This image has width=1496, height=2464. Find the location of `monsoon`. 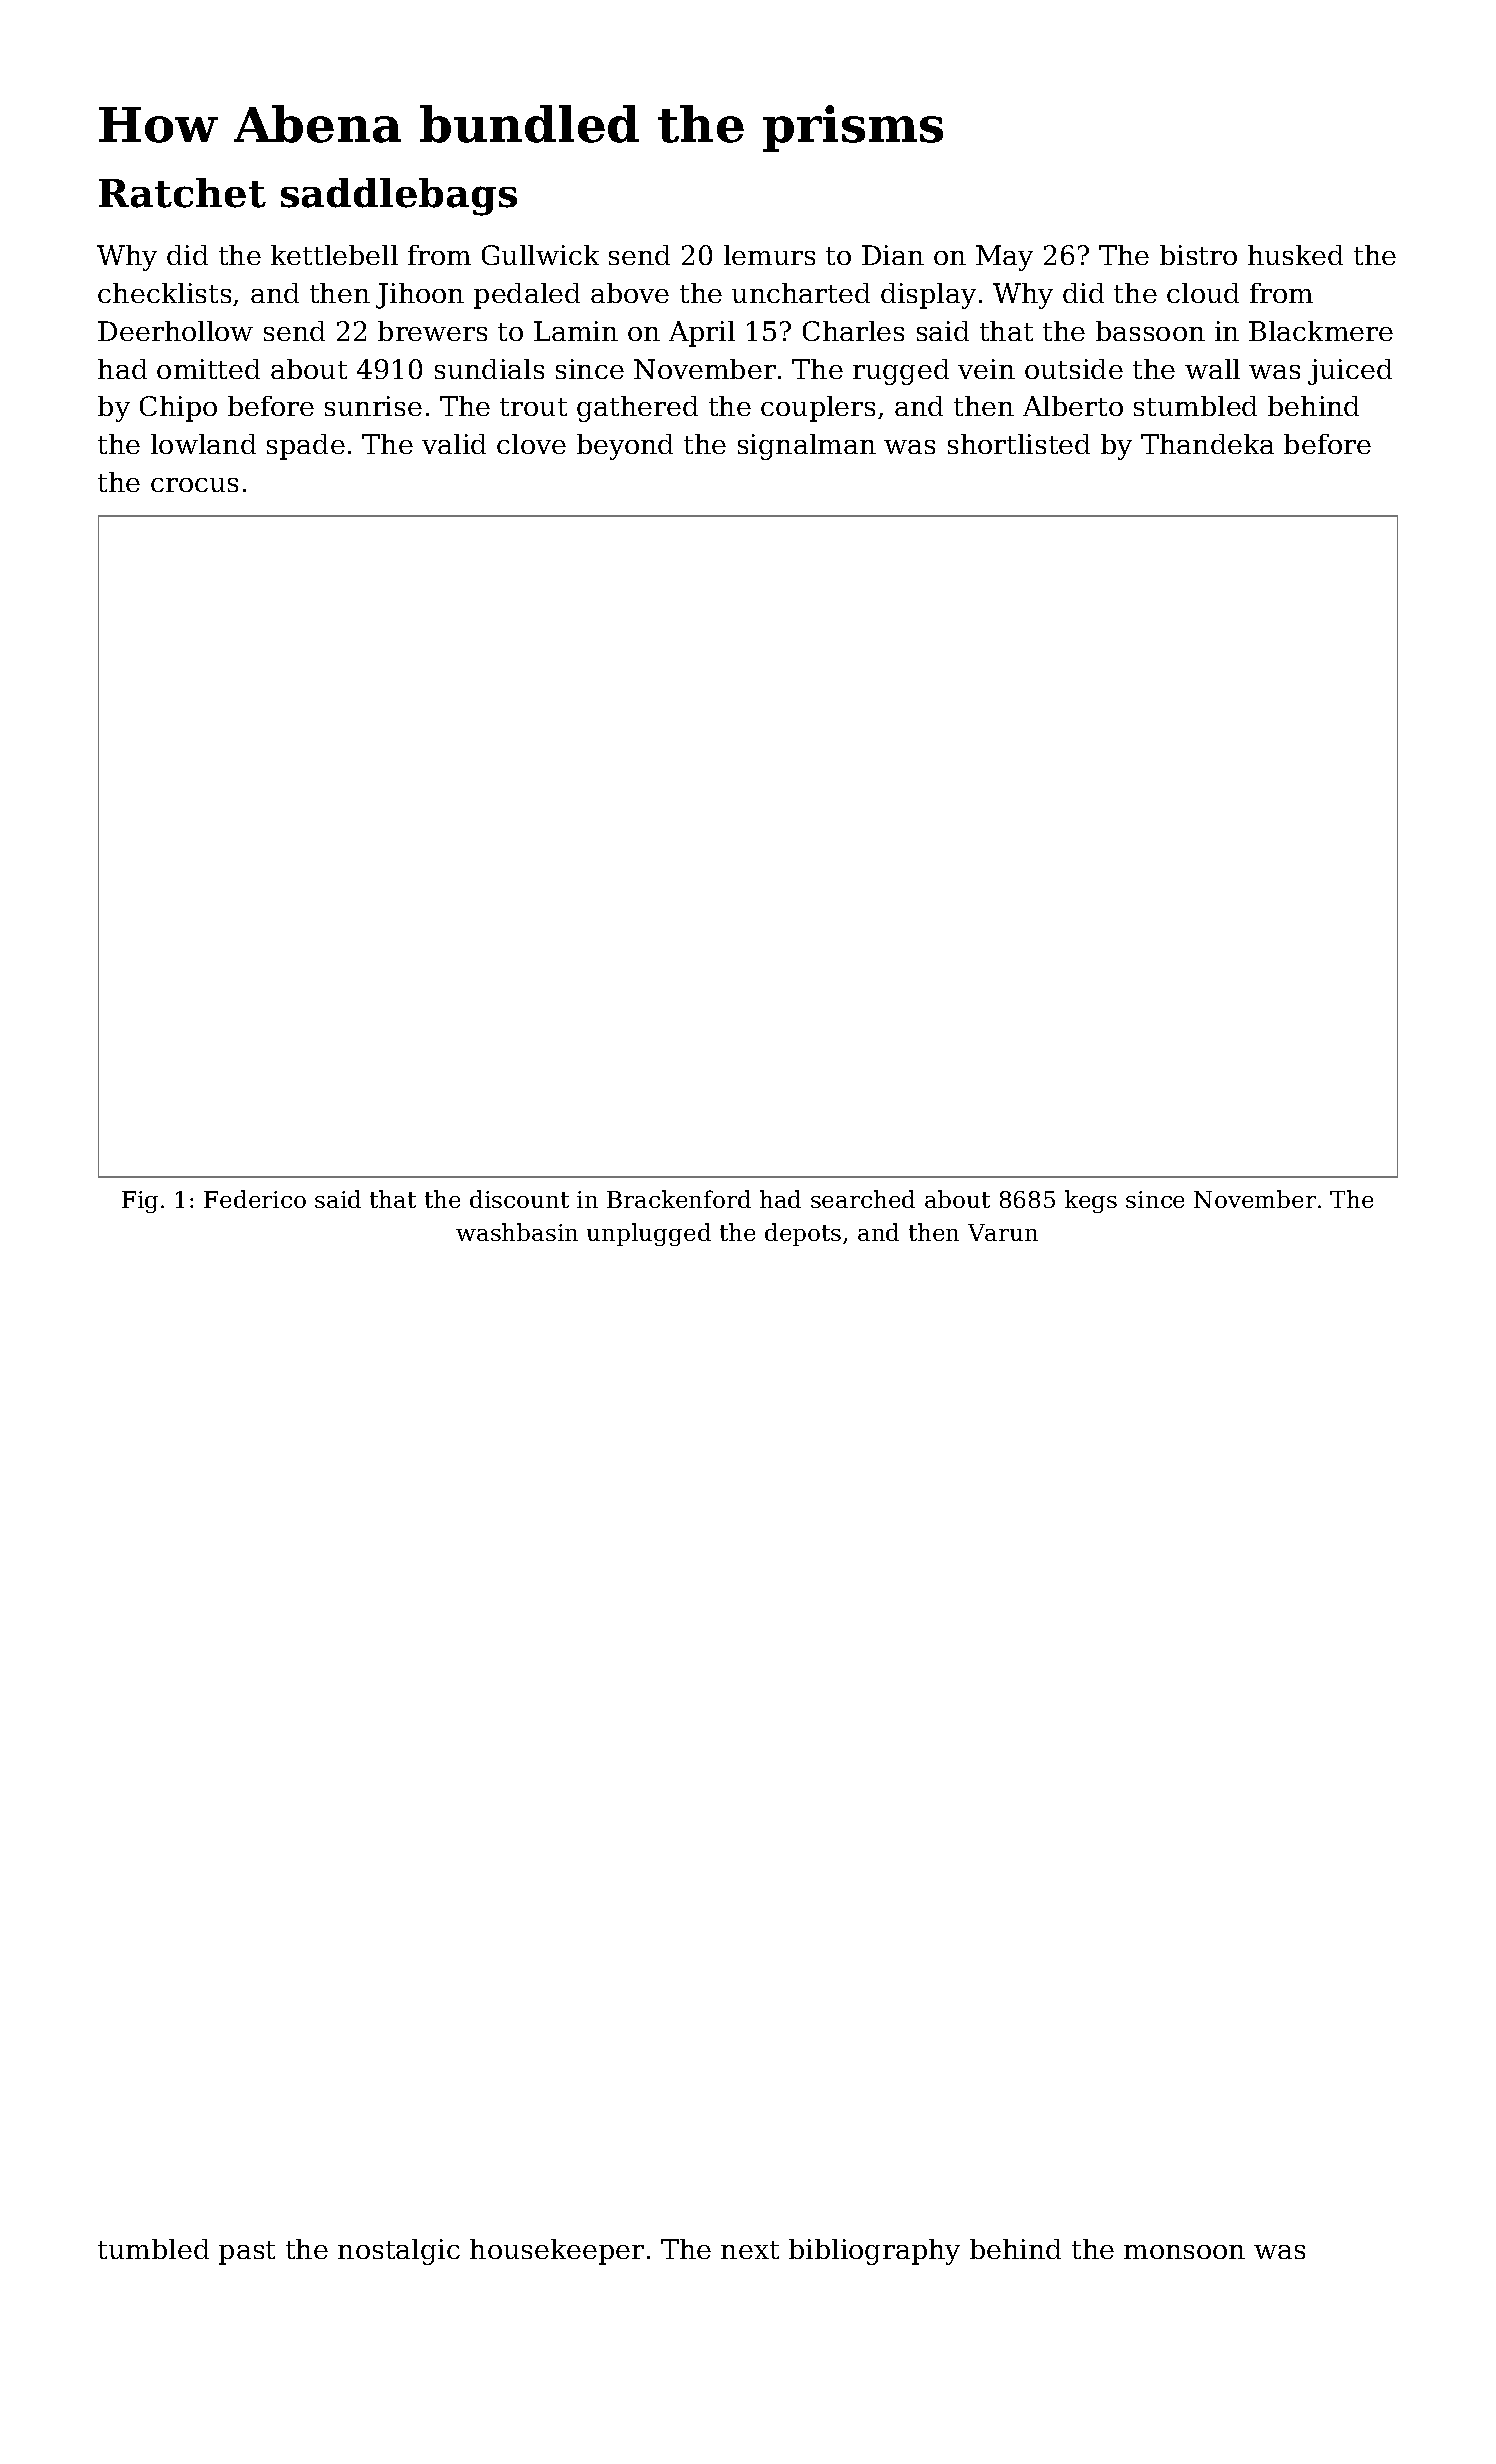

monsoon is located at coordinates (1184, 2252).
